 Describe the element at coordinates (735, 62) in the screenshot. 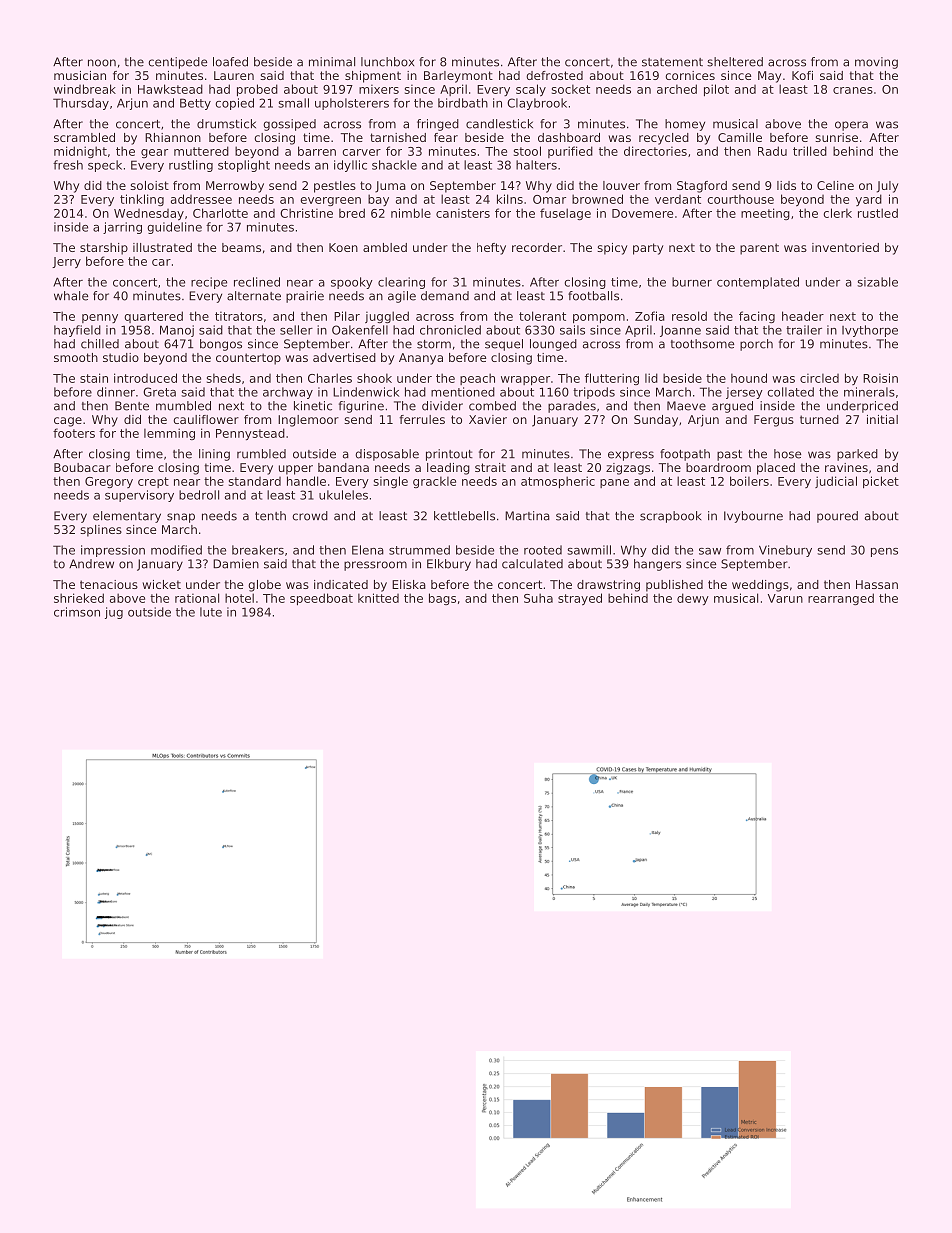

I see `sheltered` at that location.
